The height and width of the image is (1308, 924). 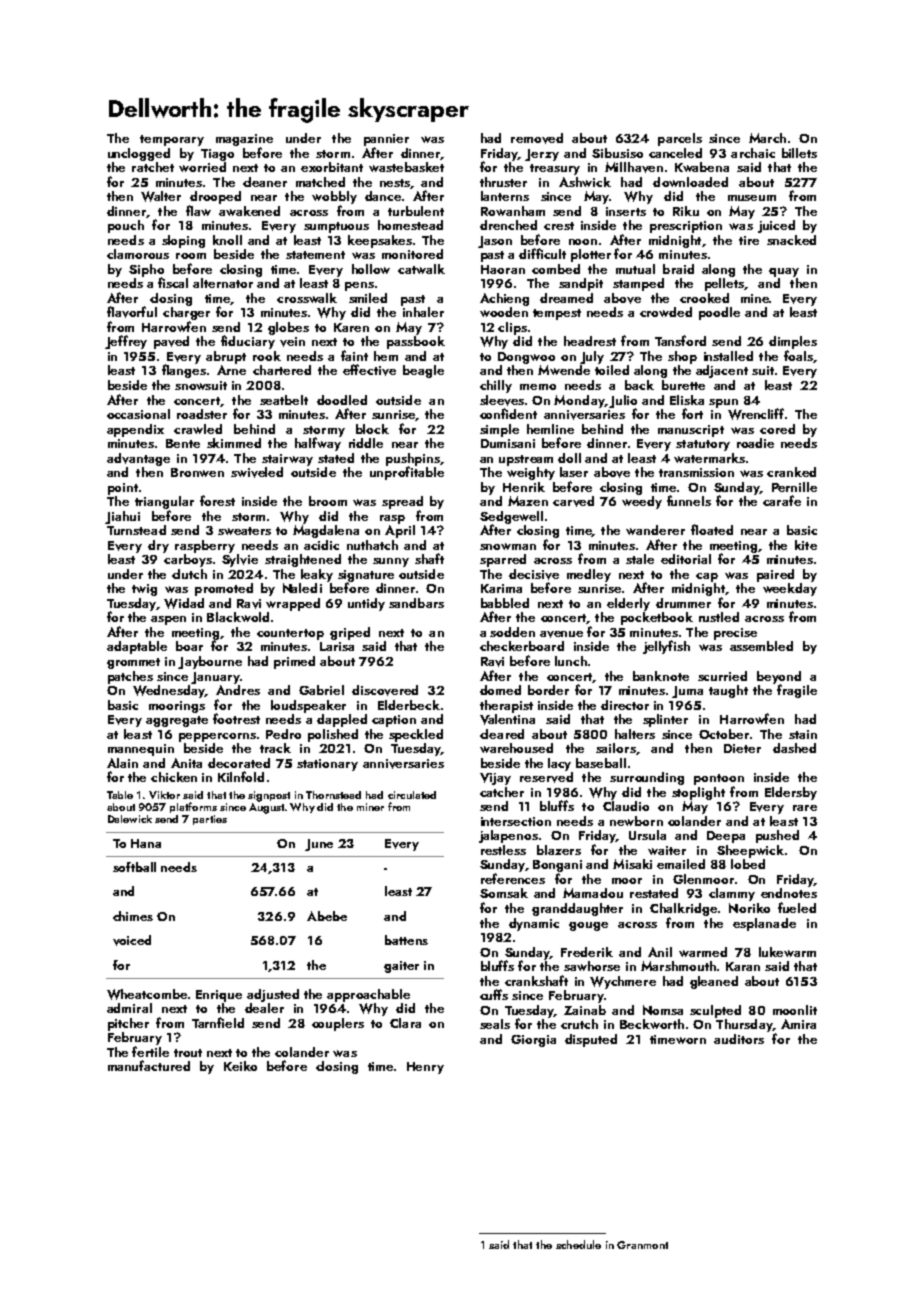 I want to click on twig, so click(x=144, y=590).
